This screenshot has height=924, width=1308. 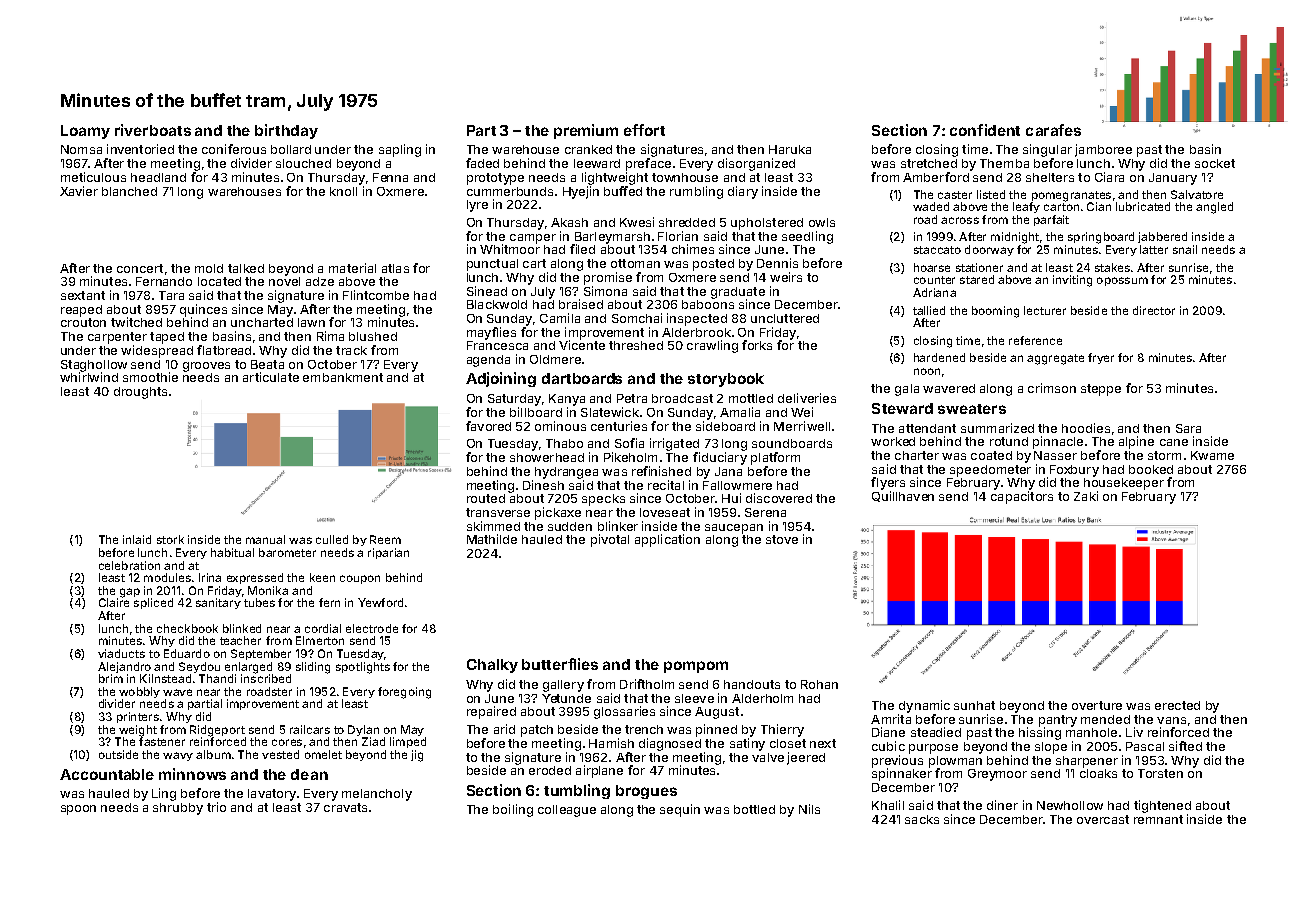 I want to click on whirlwind, so click(x=89, y=377).
